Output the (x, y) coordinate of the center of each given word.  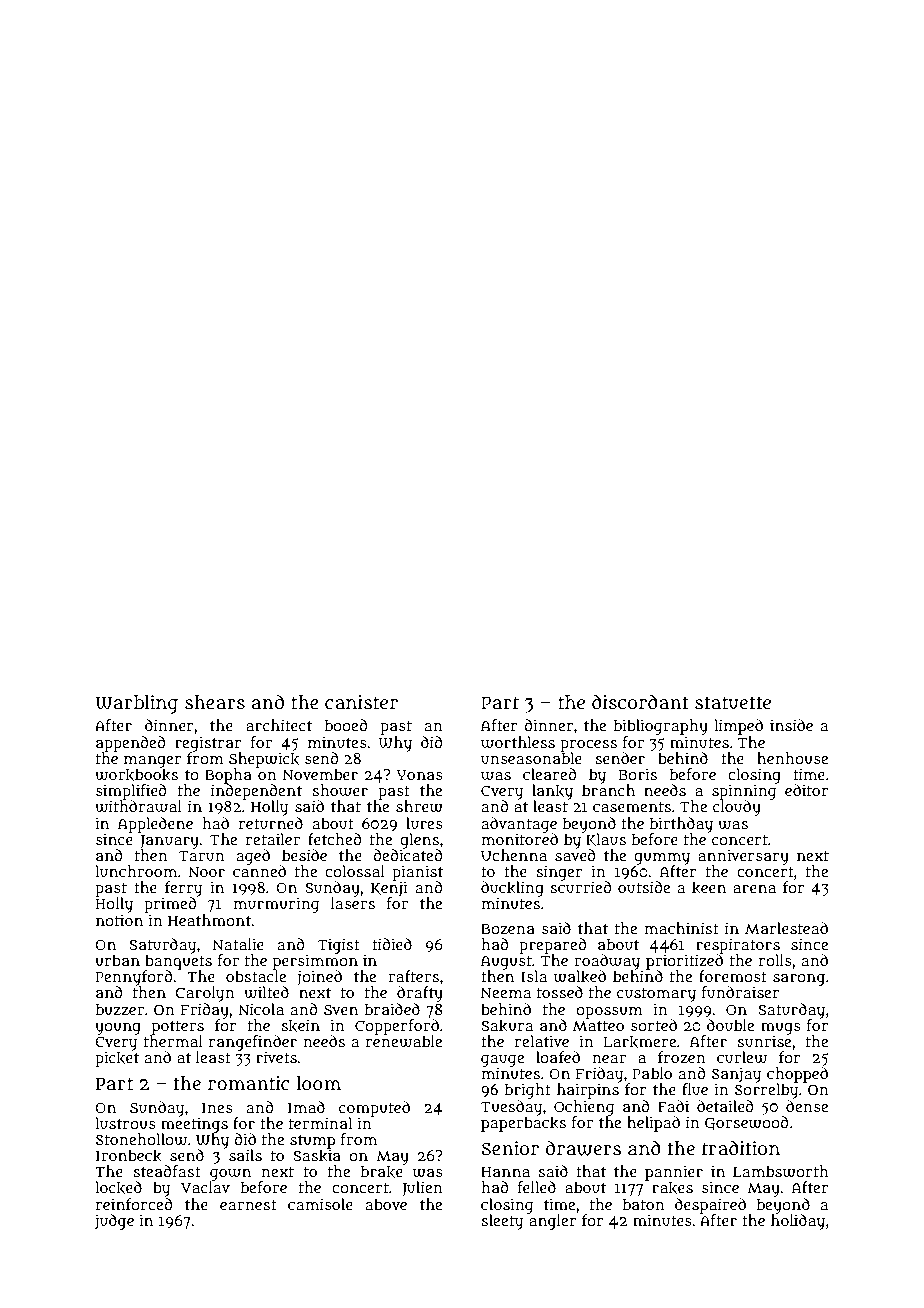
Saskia (317, 1155)
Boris (638, 774)
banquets (178, 962)
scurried (580, 887)
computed (374, 1109)
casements (632, 807)
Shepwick (264, 760)
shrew (419, 806)
